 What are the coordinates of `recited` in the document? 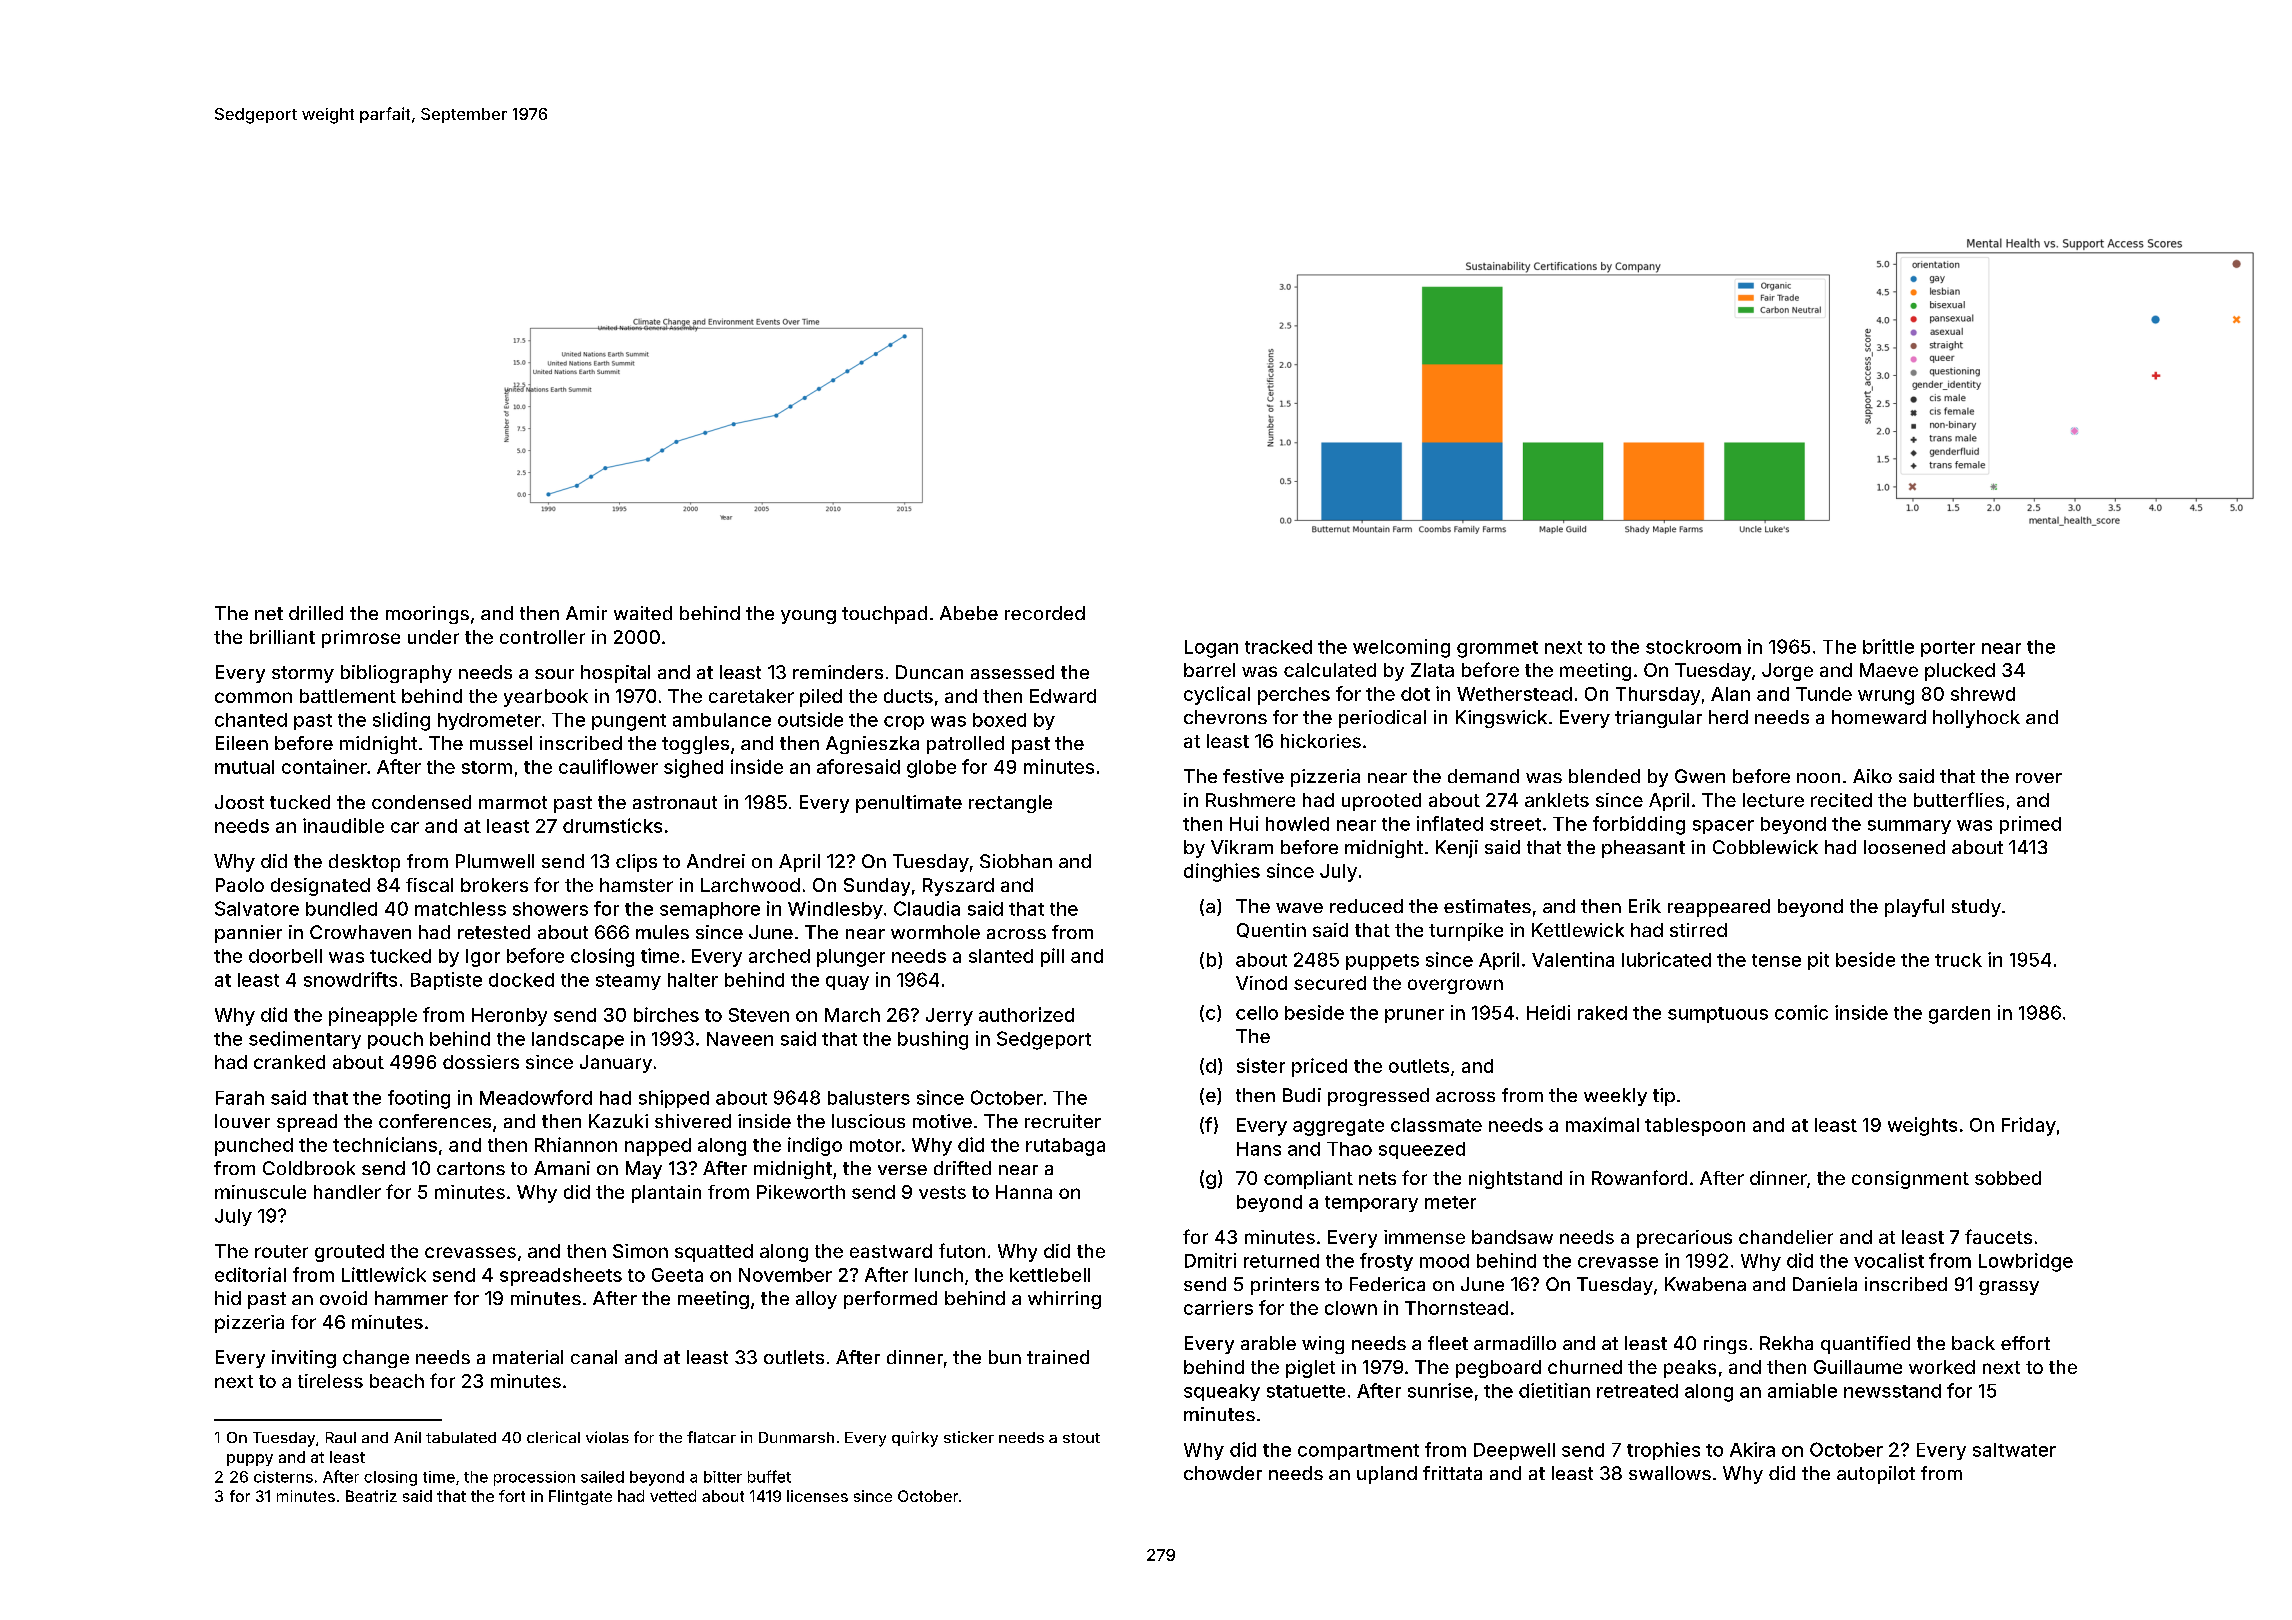 It's located at (1841, 800).
